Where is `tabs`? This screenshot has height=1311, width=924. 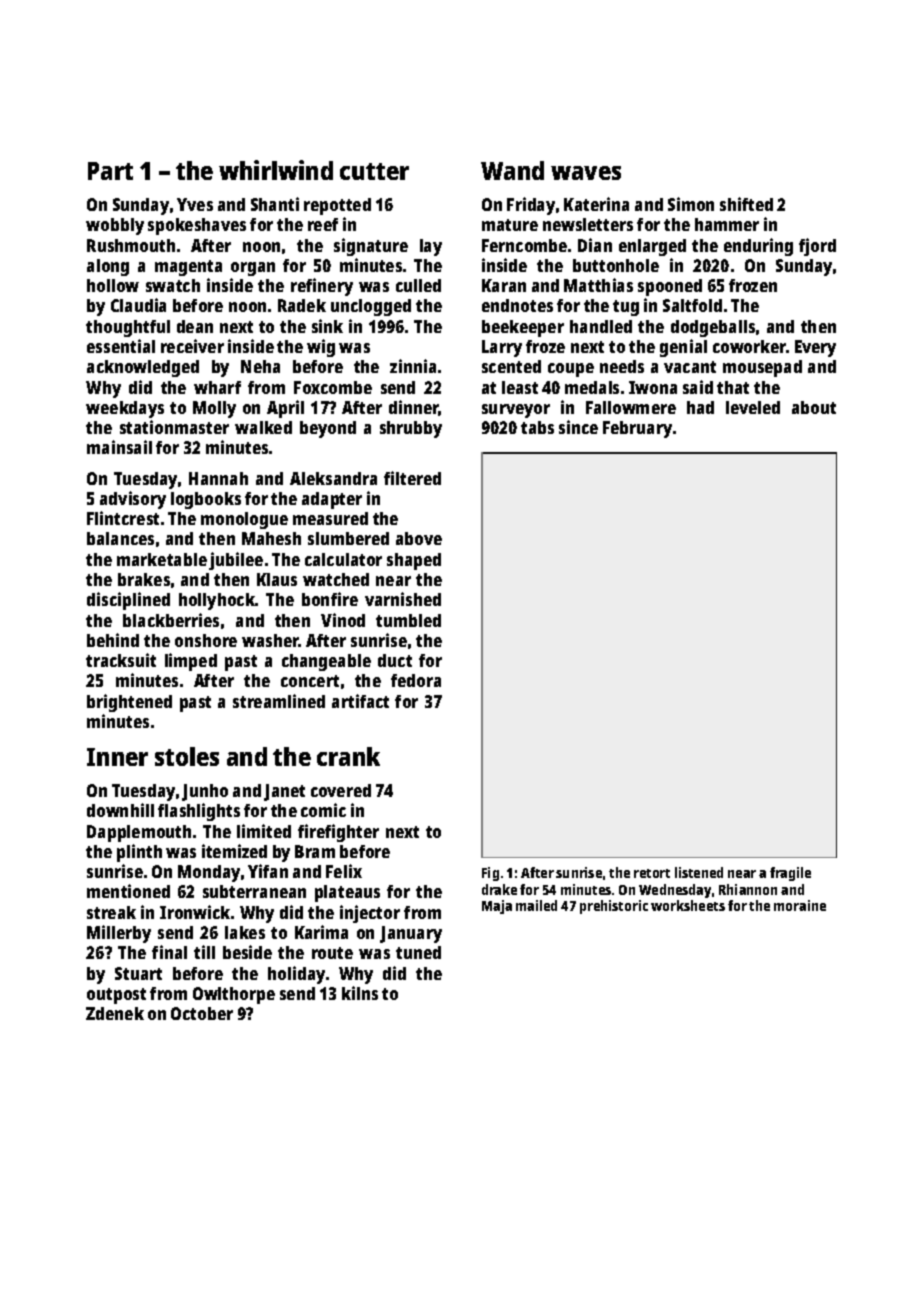 tabs is located at coordinates (537, 427).
